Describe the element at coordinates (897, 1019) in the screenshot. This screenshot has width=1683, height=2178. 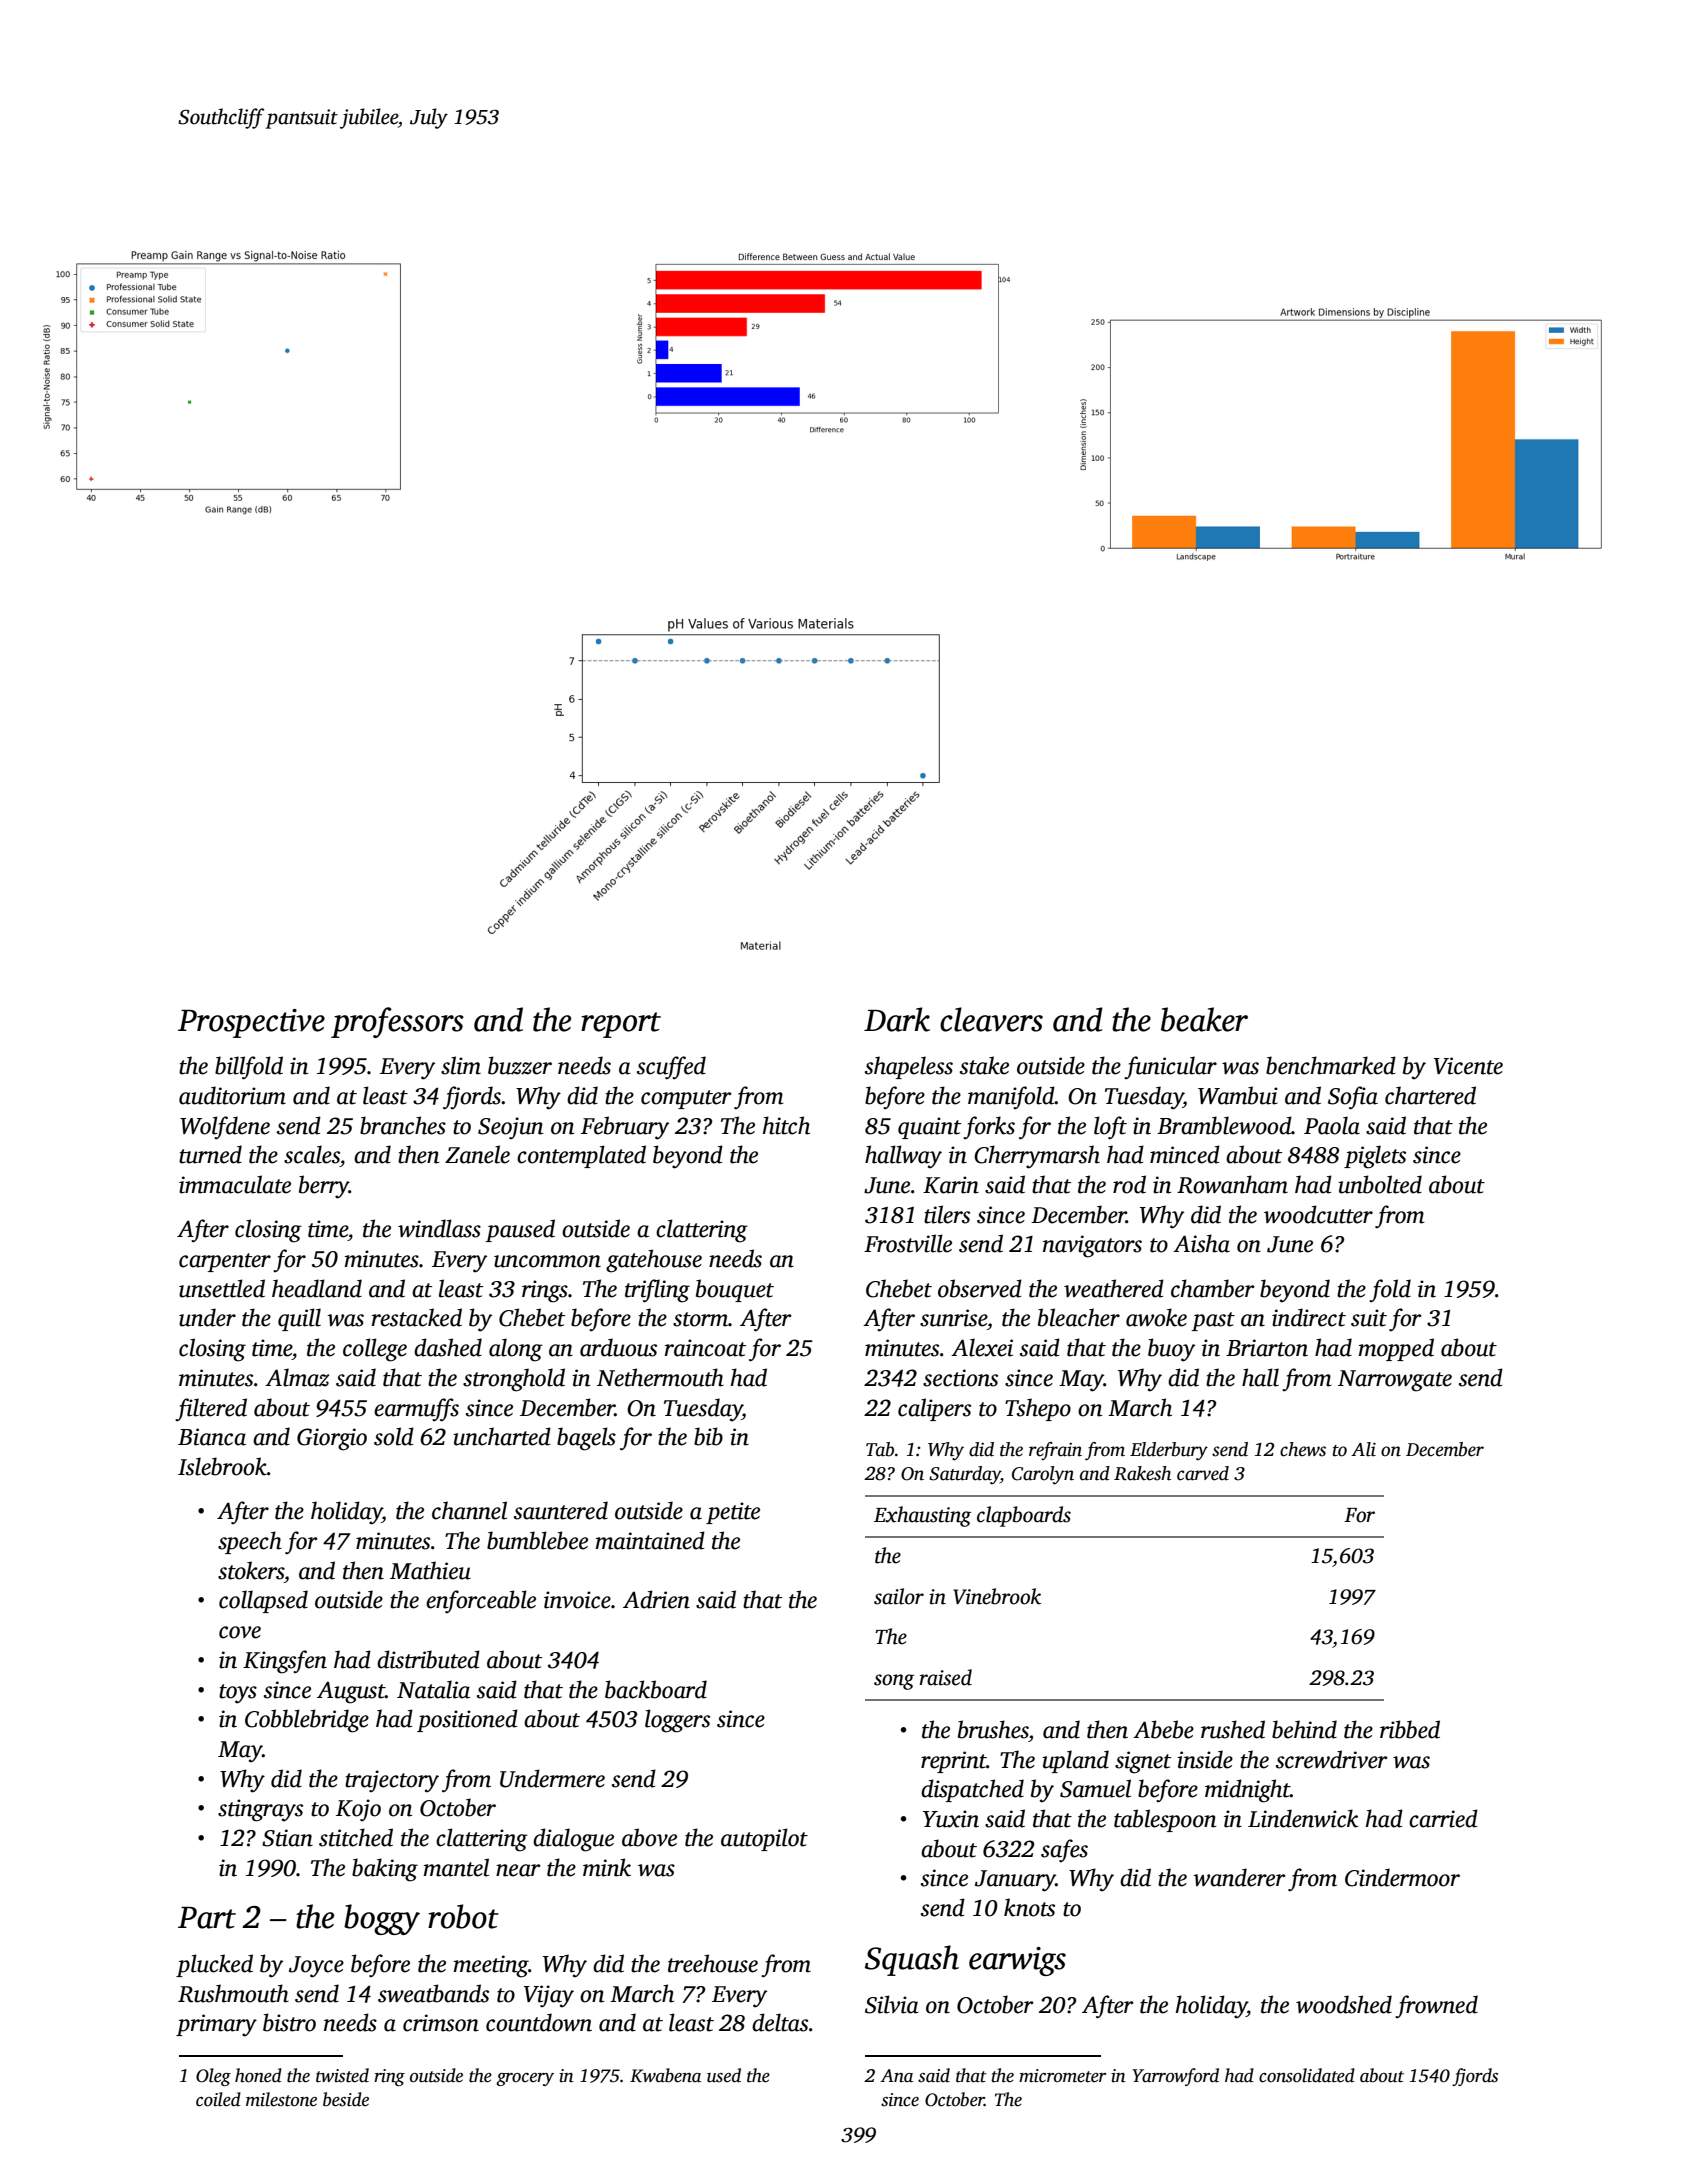
I see `Dark` at that location.
